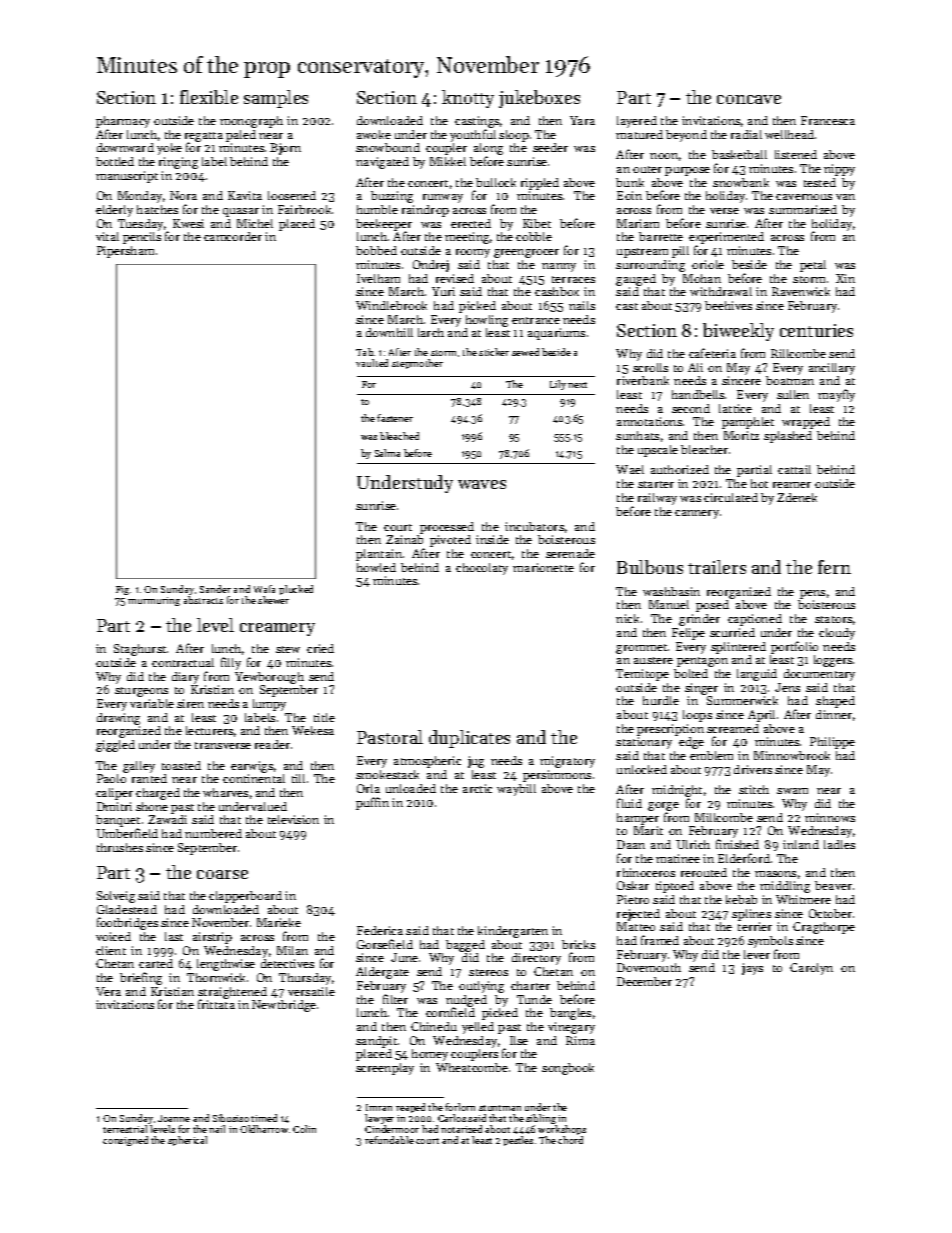 The image size is (952, 1233). Describe the element at coordinates (573, 279) in the screenshot. I see `terraces` at that location.
